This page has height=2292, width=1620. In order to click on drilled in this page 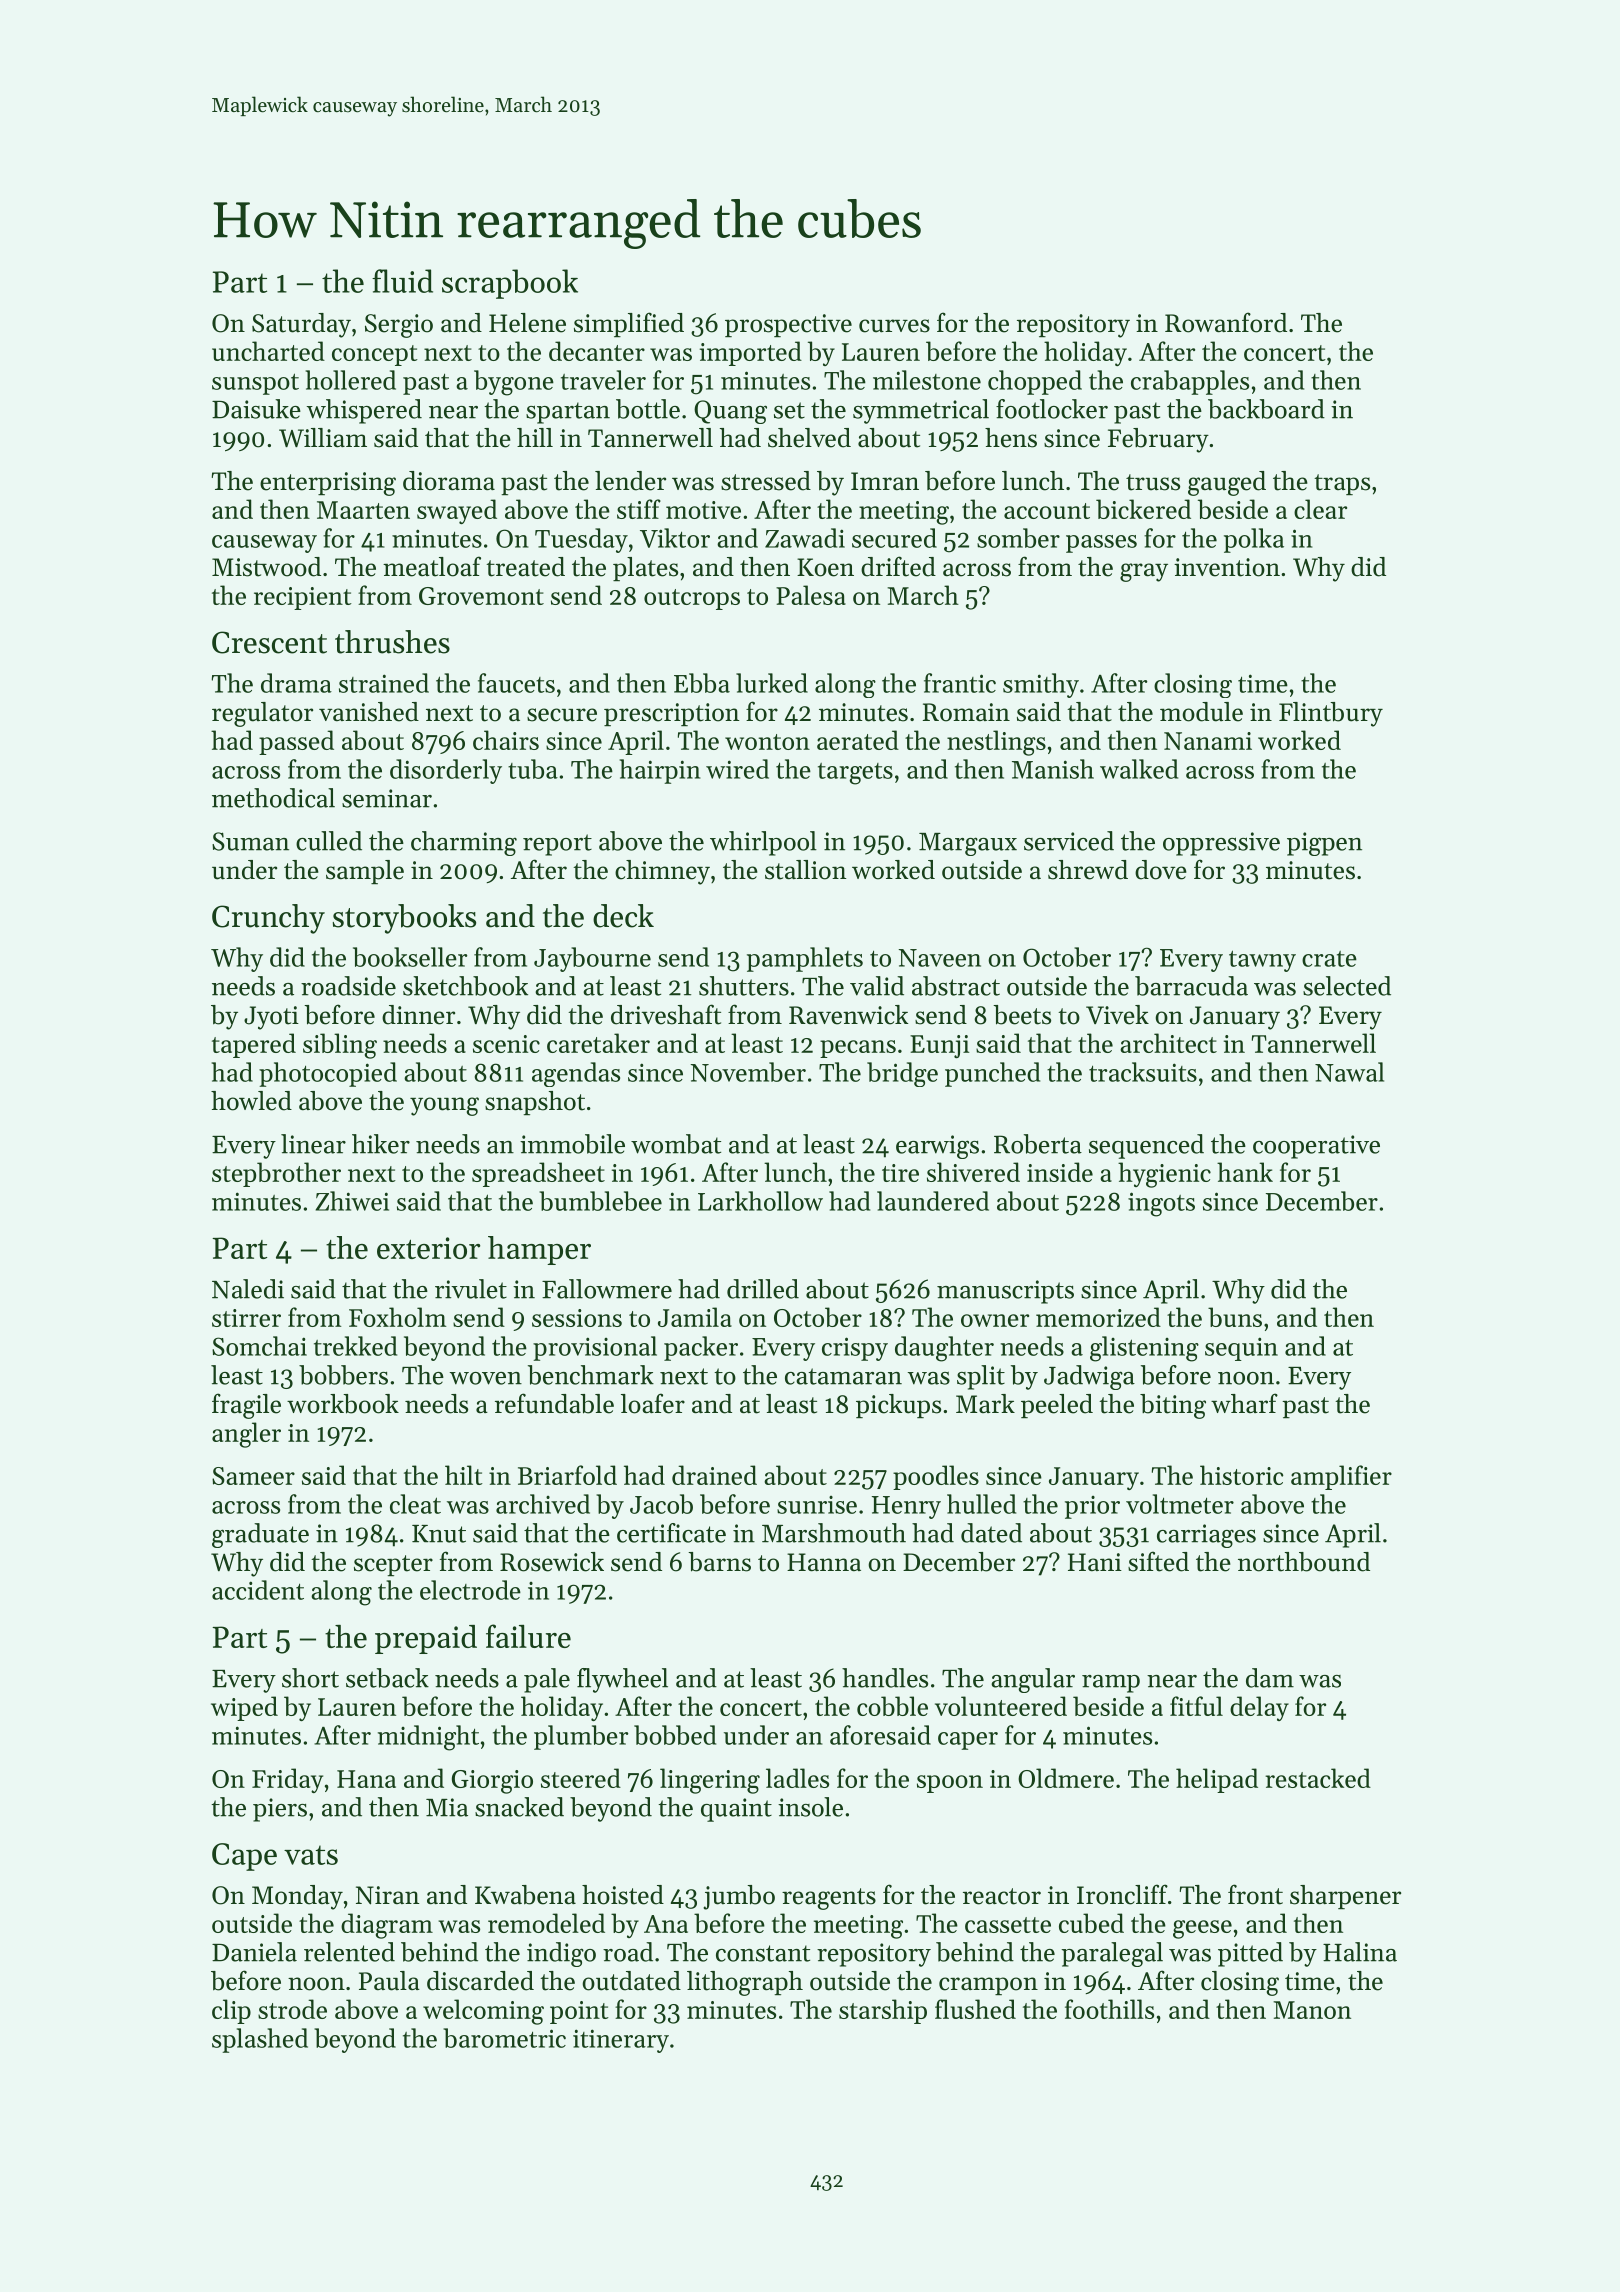, I will do `click(763, 1289)`.
